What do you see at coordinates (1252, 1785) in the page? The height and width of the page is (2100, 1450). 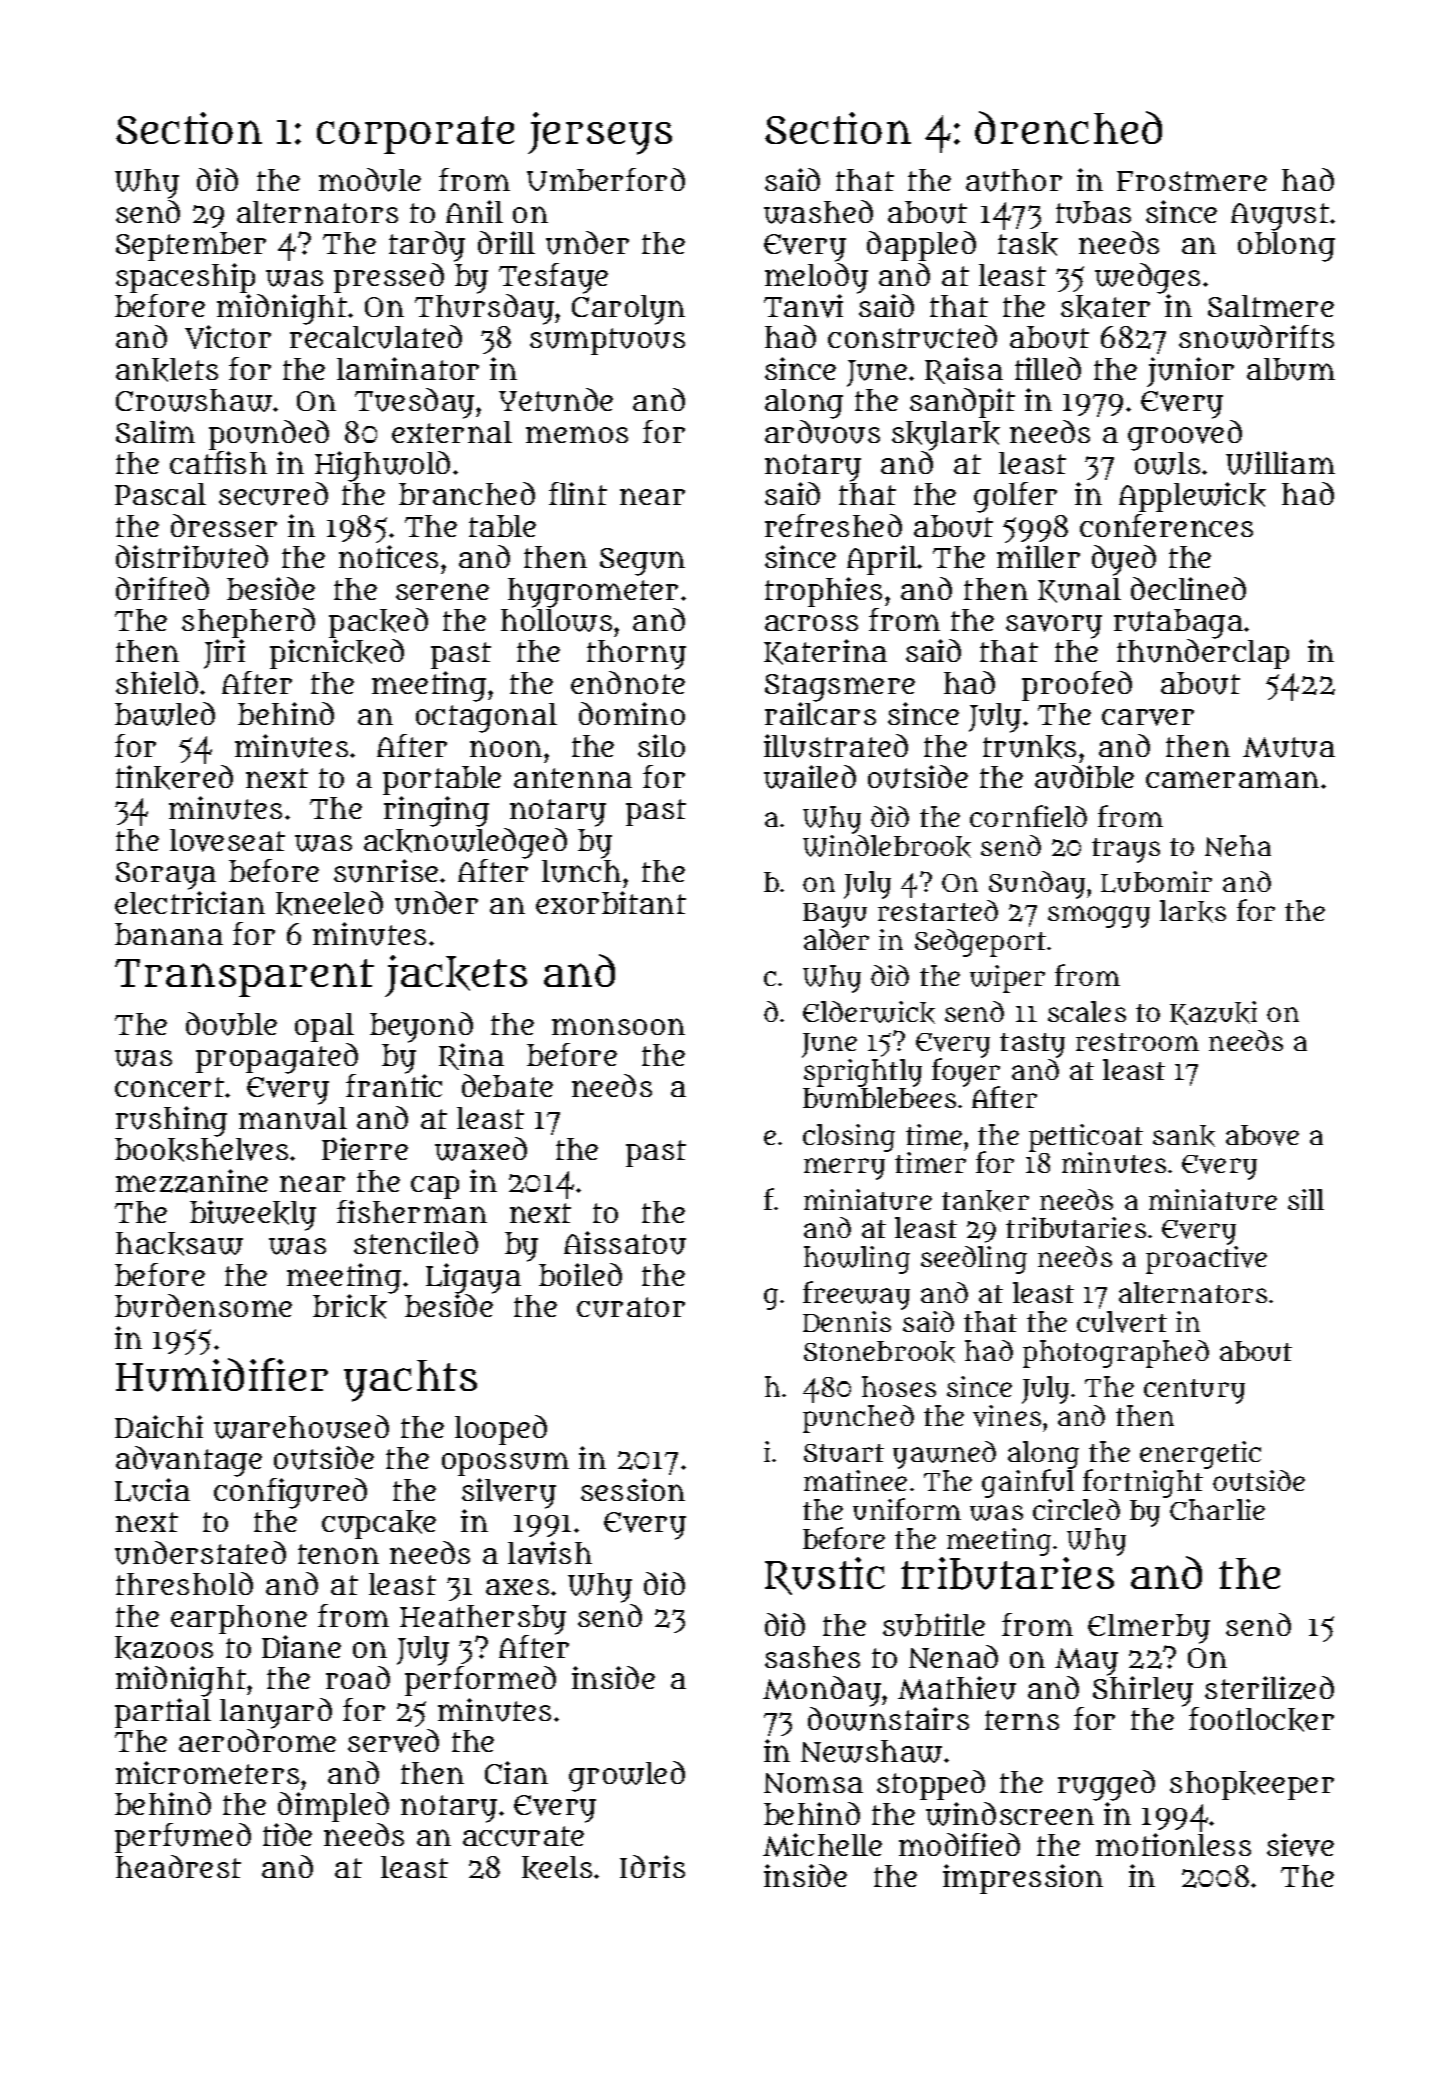 I see `shopkeeper` at bounding box center [1252, 1785].
